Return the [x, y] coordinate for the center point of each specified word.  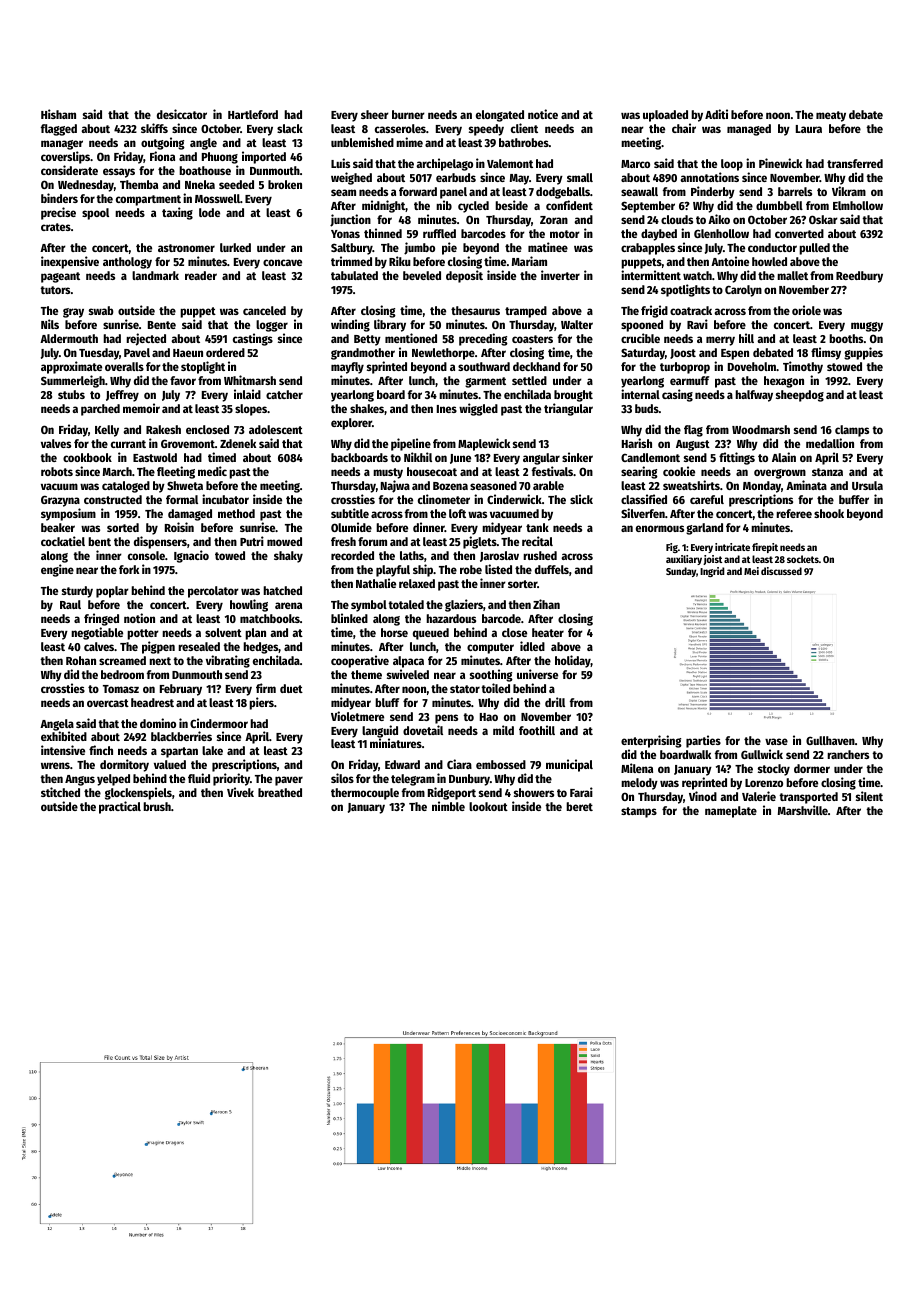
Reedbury [859, 277]
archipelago [444, 164]
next [160, 661]
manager [62, 145]
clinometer [444, 499]
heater [548, 632]
